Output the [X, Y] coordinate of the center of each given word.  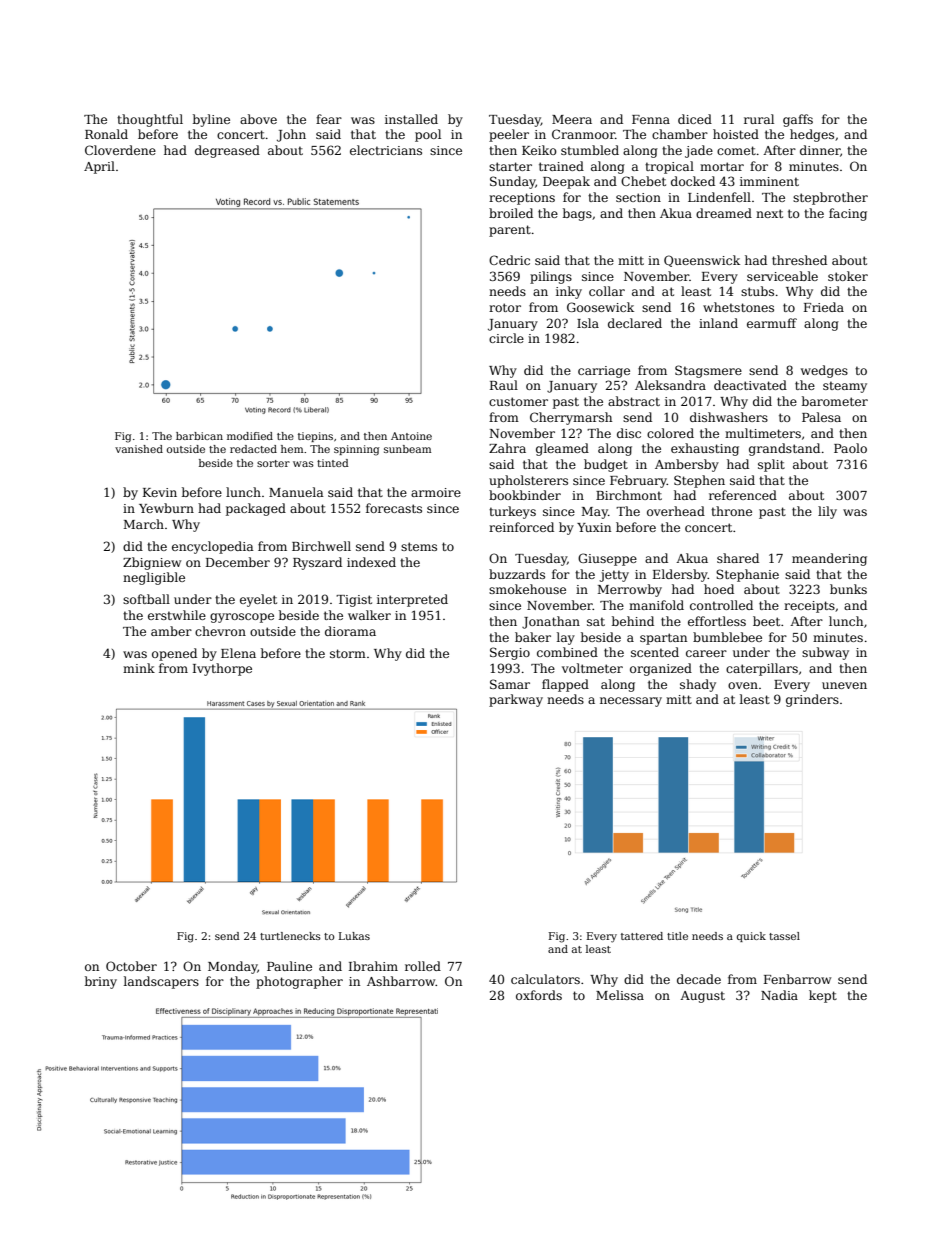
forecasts [394, 508]
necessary [631, 702]
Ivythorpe [222, 669]
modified [250, 436]
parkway [516, 700]
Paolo [850, 448]
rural [759, 119]
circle [506, 338]
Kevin [160, 492]
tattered [642, 936]
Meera [572, 119]
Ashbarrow [401, 981]
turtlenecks [290, 936]
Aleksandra [670, 385]
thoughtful [150, 120]
